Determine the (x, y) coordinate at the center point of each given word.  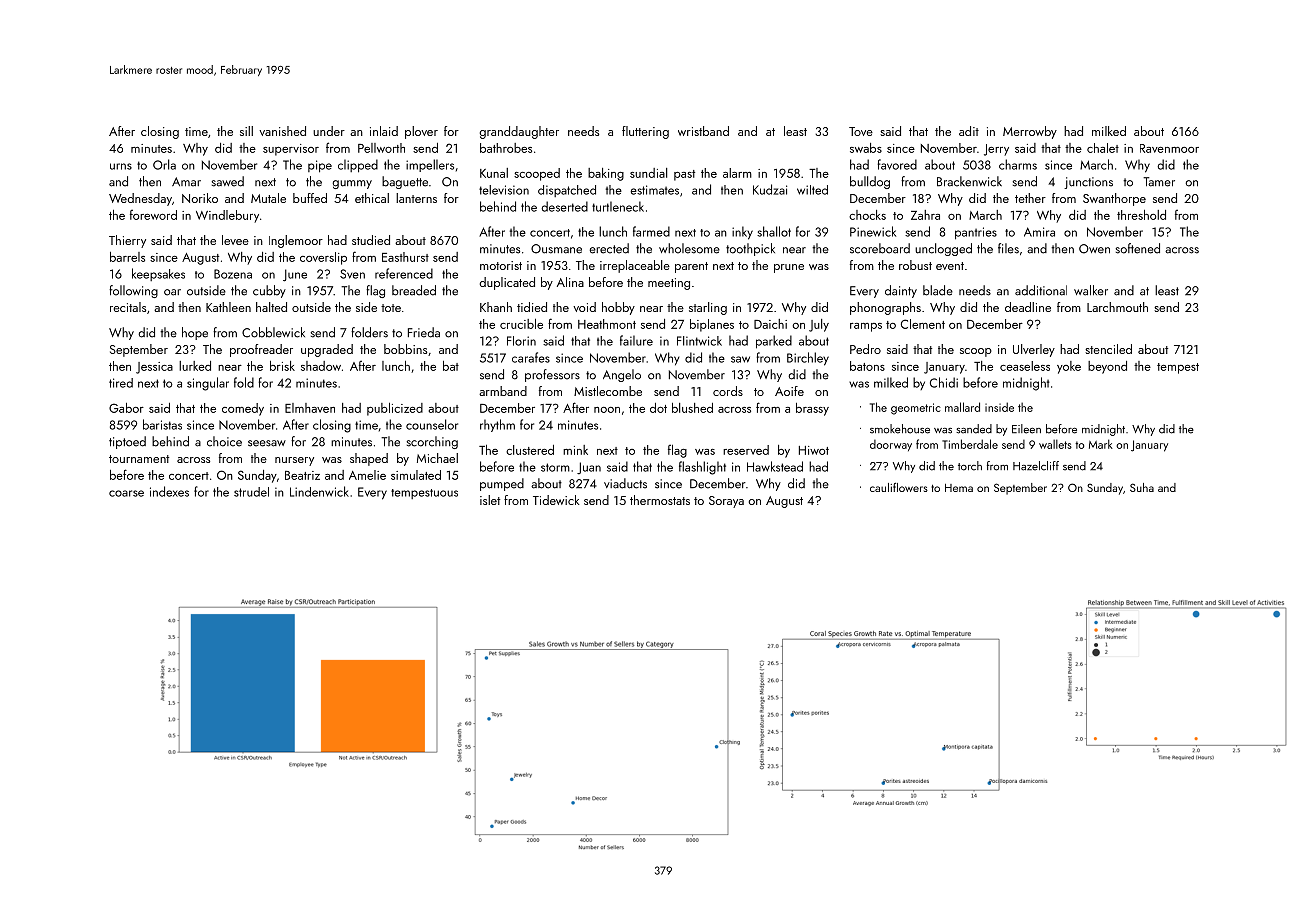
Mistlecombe (608, 391)
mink (575, 450)
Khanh (496, 307)
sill (246, 131)
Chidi (944, 382)
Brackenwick (969, 181)
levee (235, 240)
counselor (432, 424)
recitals (128, 307)
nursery (294, 461)
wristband (703, 131)
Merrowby (1030, 132)
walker (1091, 290)
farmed (651, 231)
